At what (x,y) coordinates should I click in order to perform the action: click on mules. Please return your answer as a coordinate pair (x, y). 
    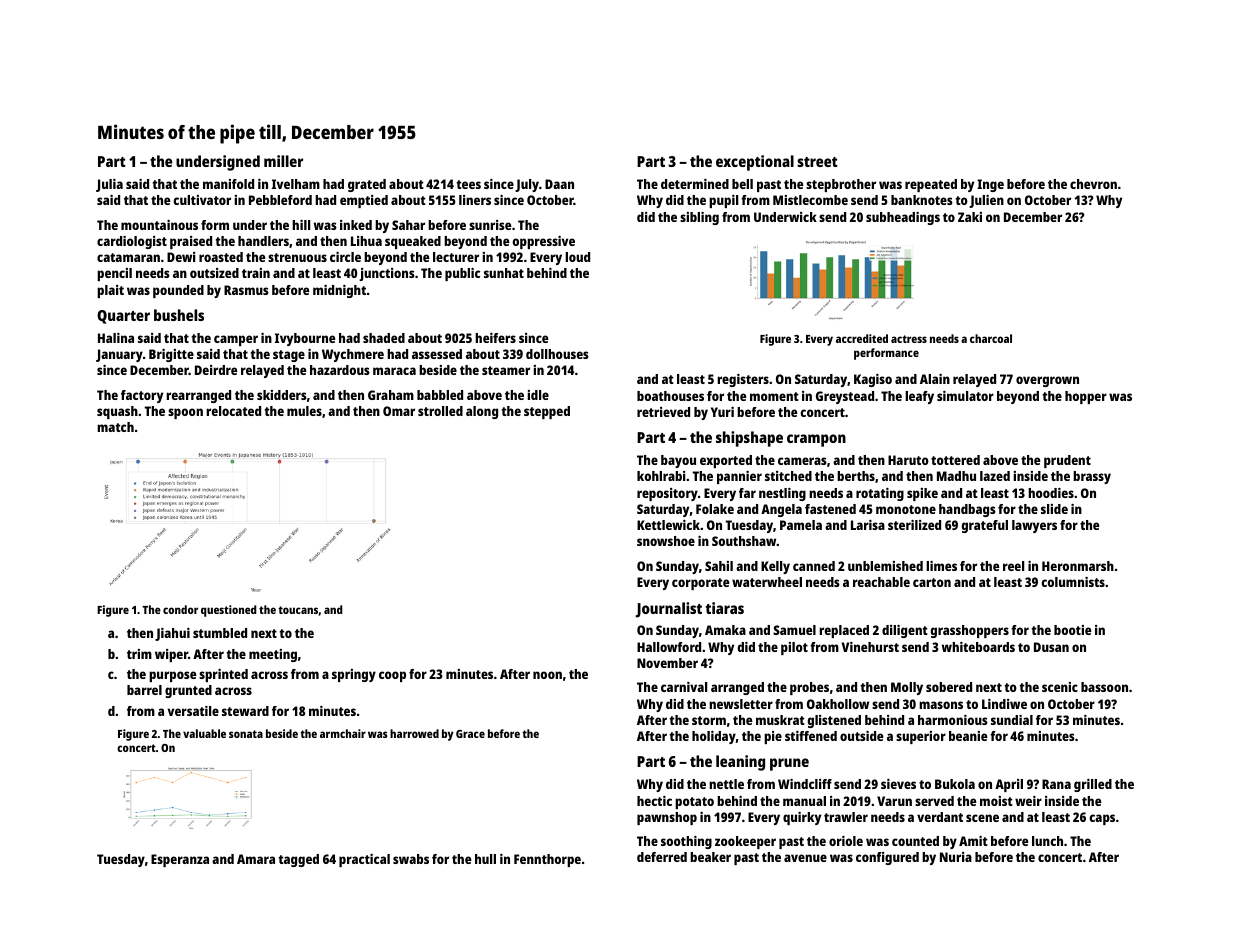
    Looking at the image, I should click on (304, 411).
